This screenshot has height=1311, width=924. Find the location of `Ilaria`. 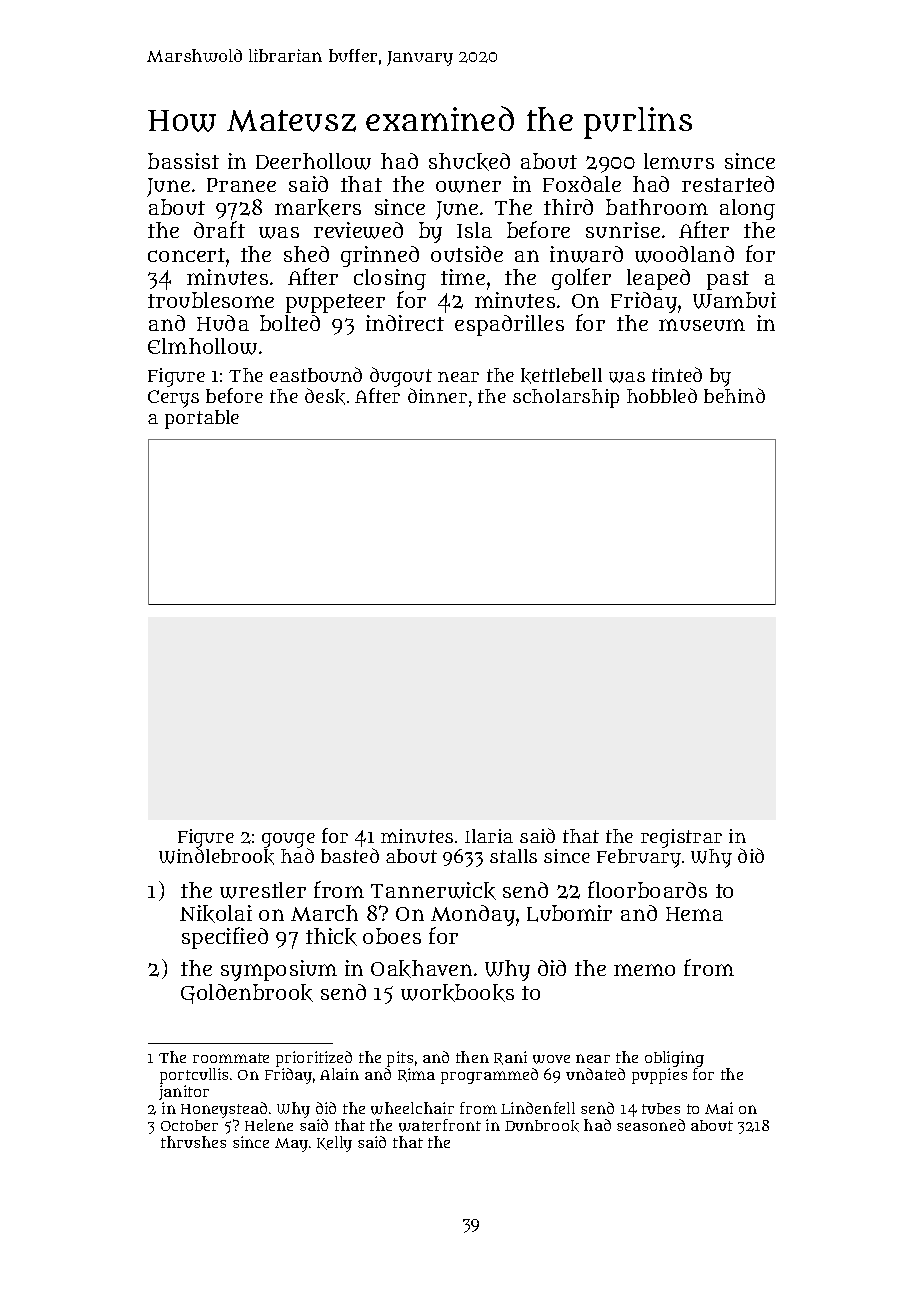

Ilaria is located at coordinates (489, 836).
